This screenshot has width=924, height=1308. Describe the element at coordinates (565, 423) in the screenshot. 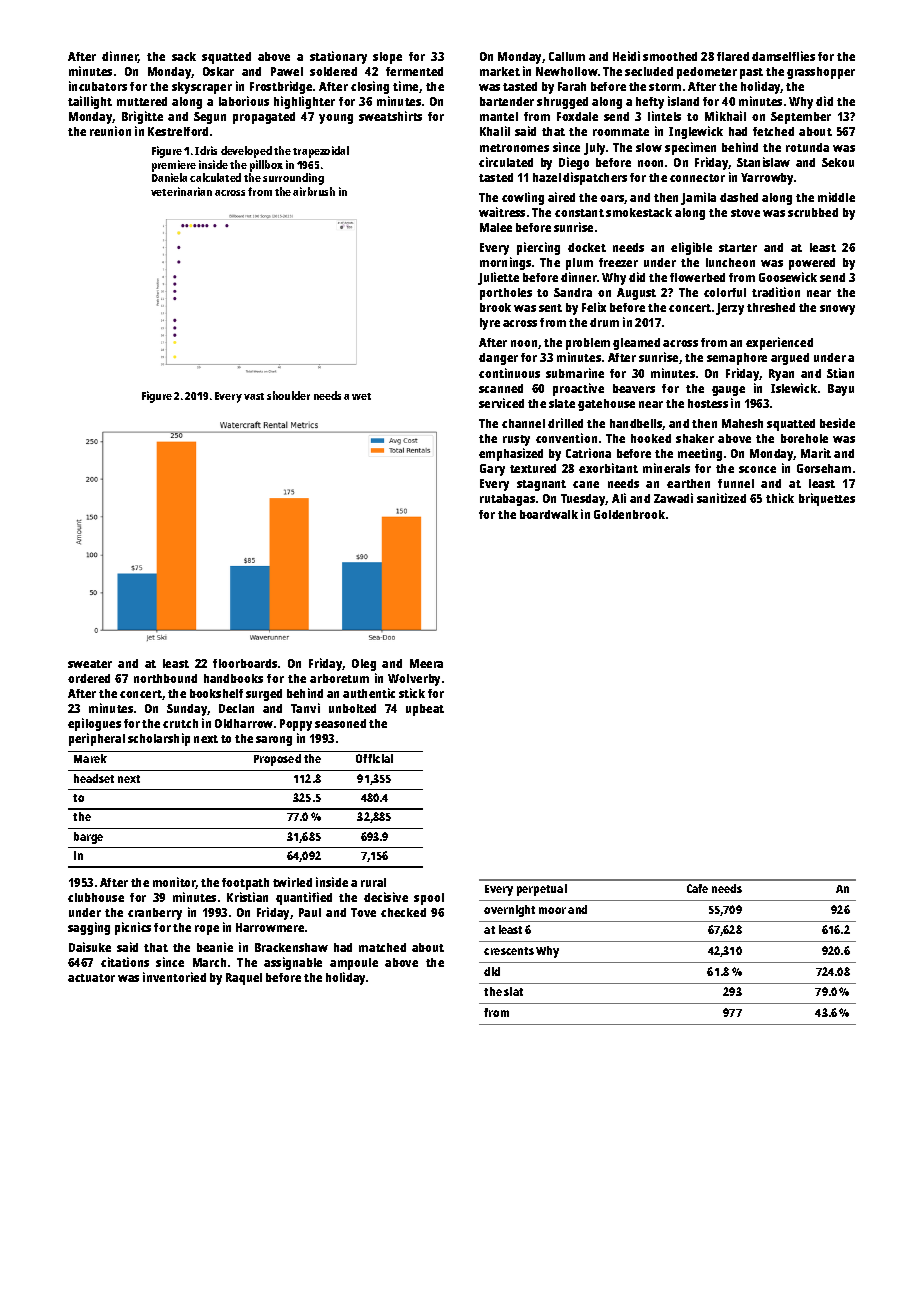

I see `drilled` at that location.
